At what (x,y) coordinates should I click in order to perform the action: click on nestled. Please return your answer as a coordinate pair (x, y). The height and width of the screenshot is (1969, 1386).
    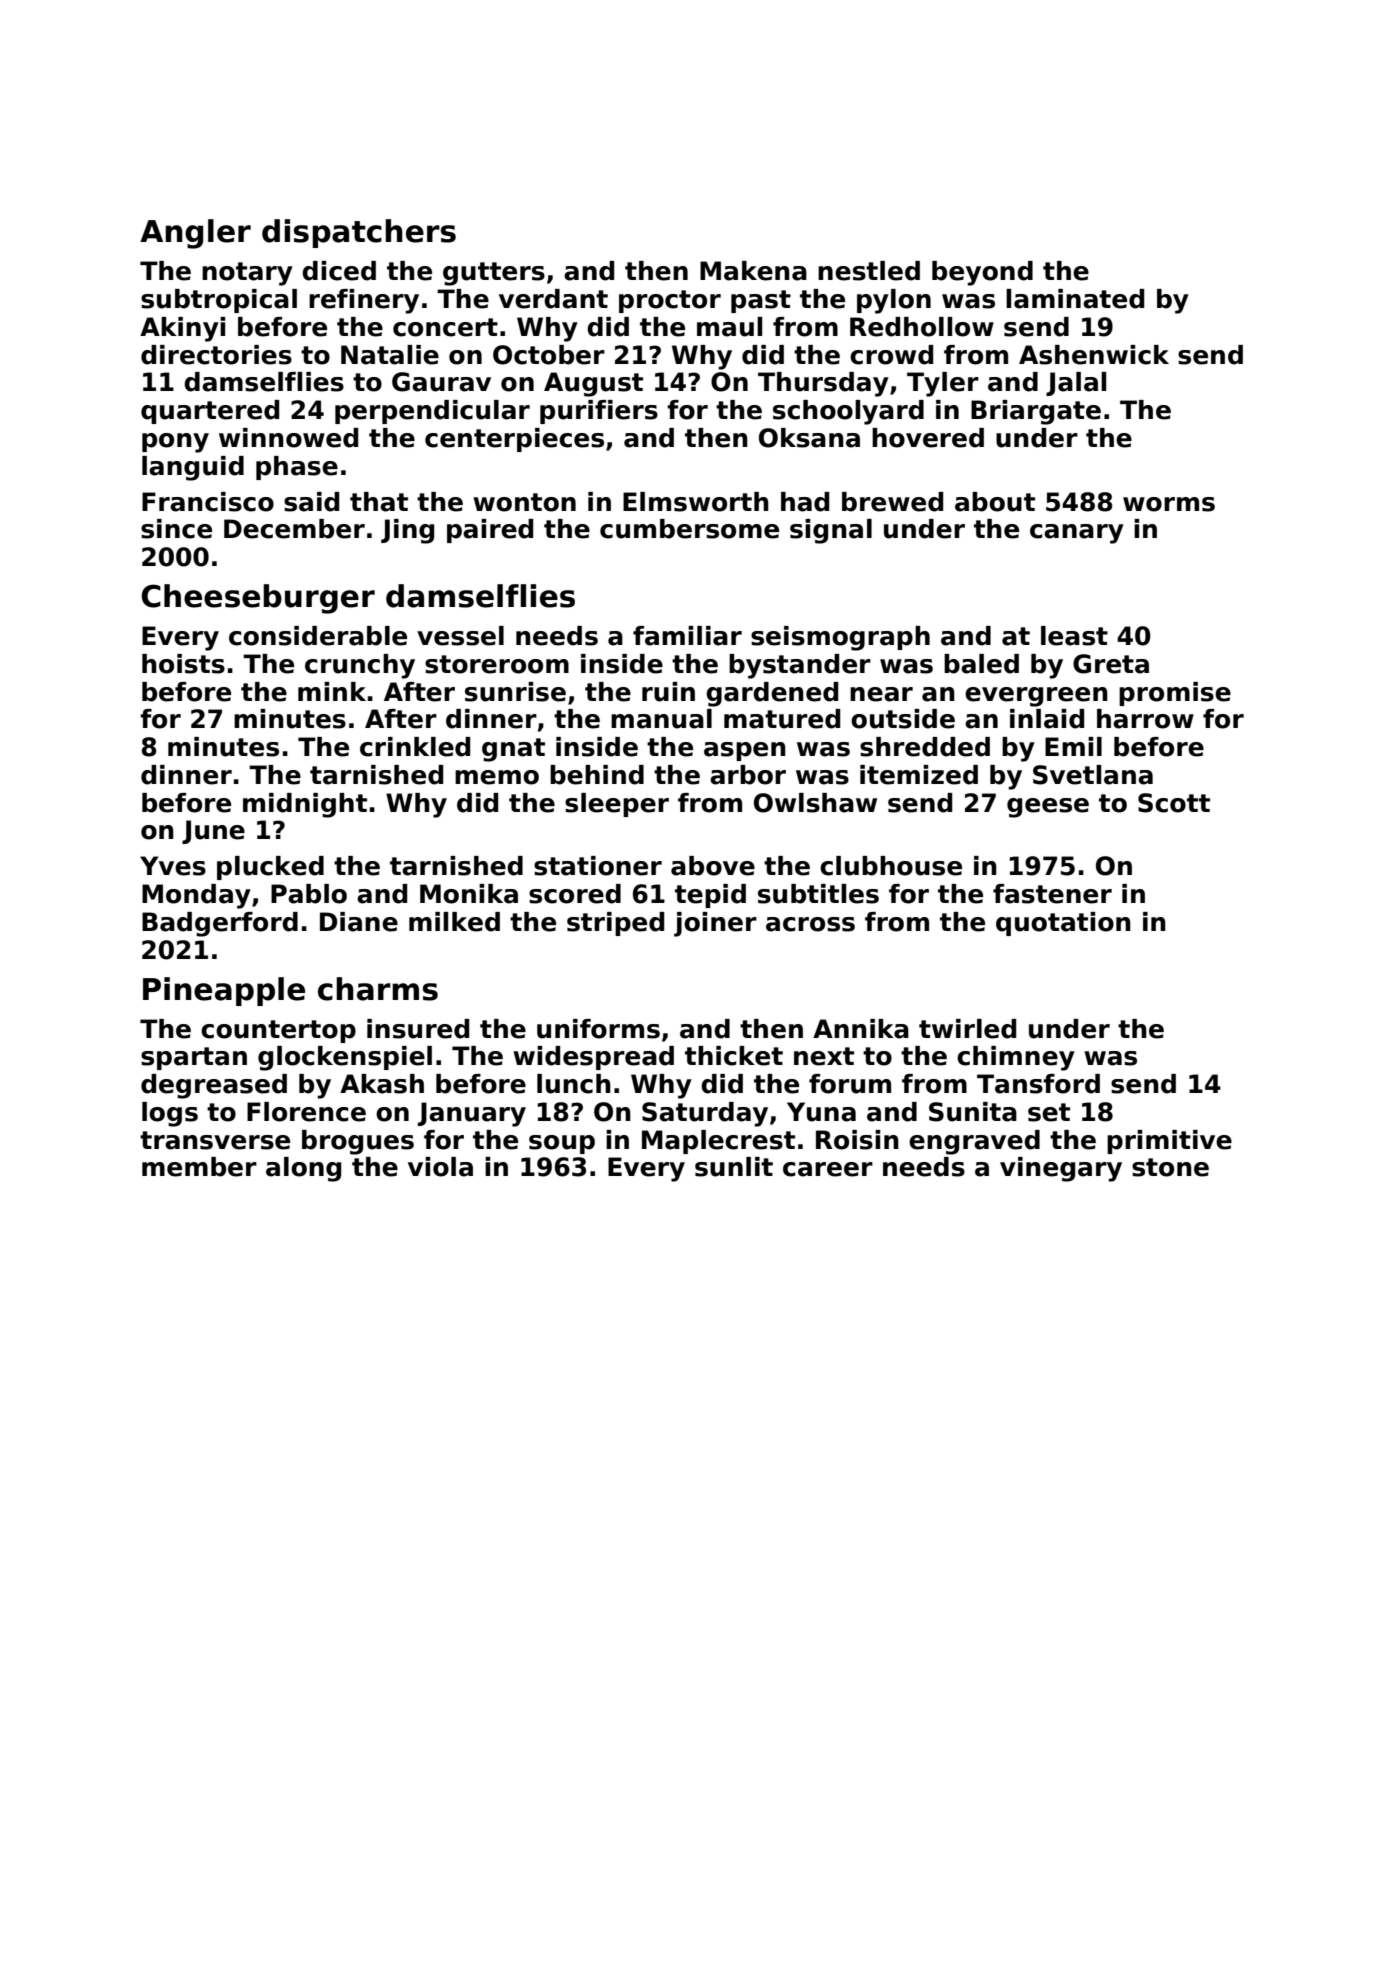
    Looking at the image, I should click on (869, 271).
